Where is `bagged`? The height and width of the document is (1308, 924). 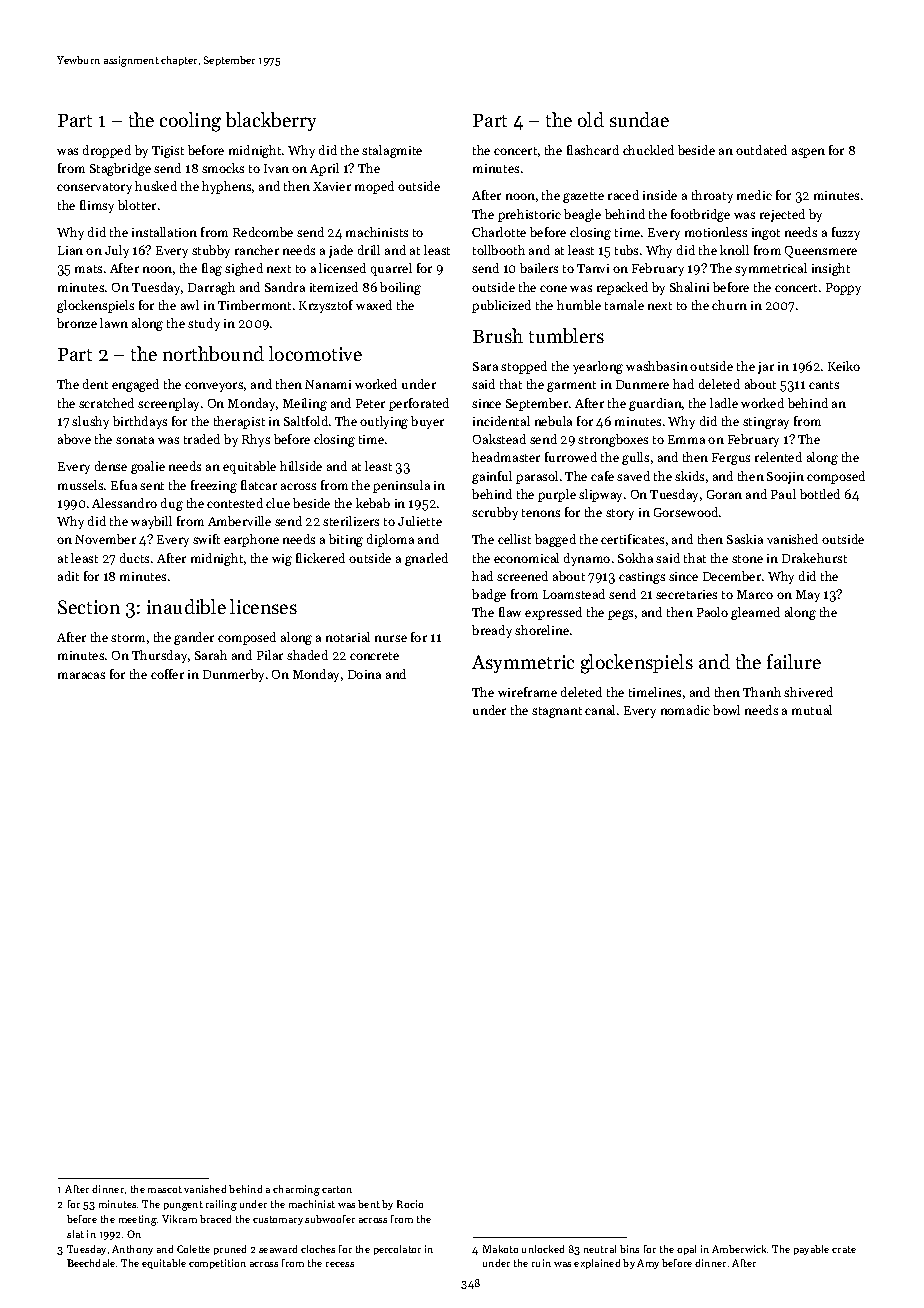
bagged is located at coordinates (555, 540).
